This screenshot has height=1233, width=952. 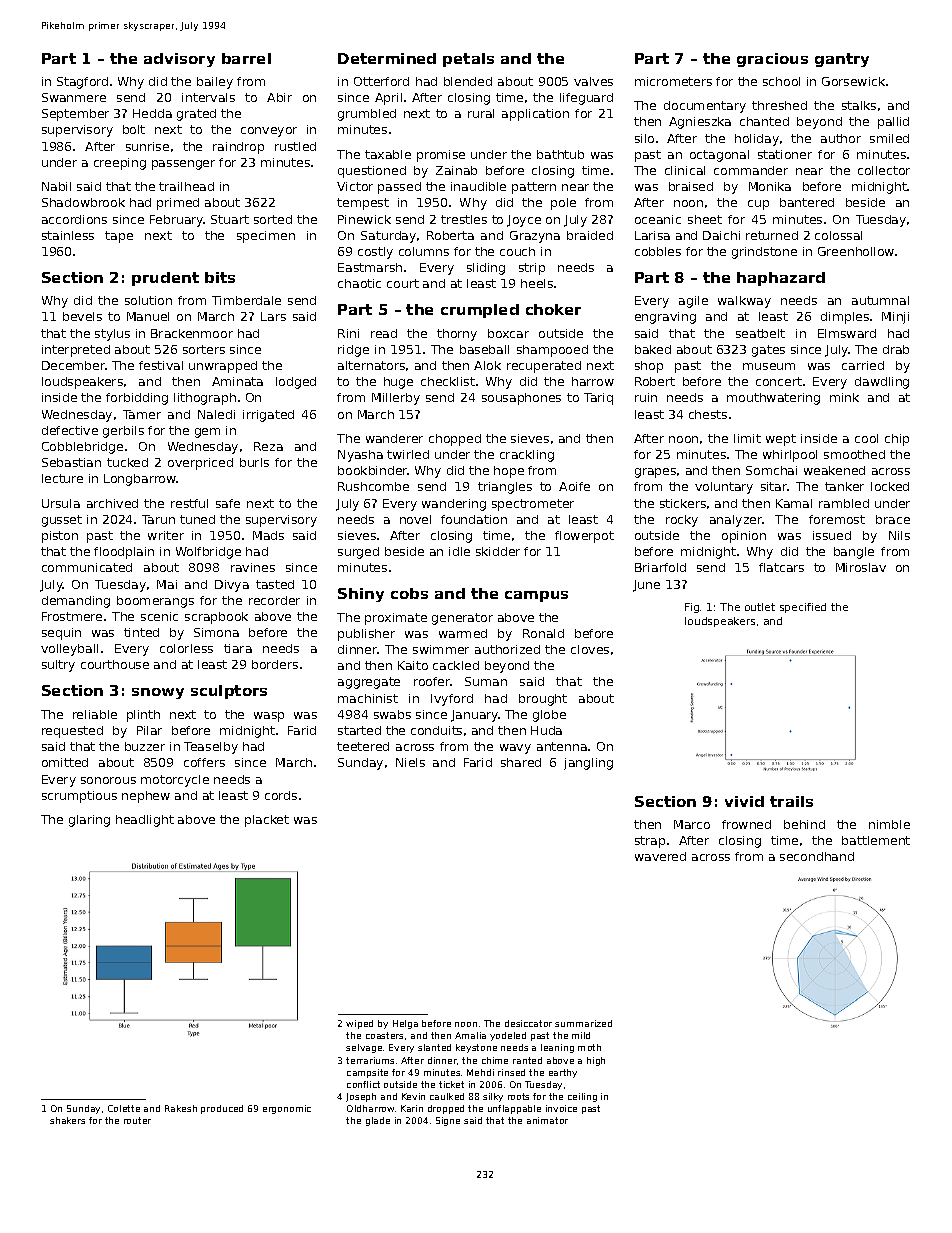 What do you see at coordinates (772, 60) in the screenshot?
I see `gracious` at bounding box center [772, 60].
